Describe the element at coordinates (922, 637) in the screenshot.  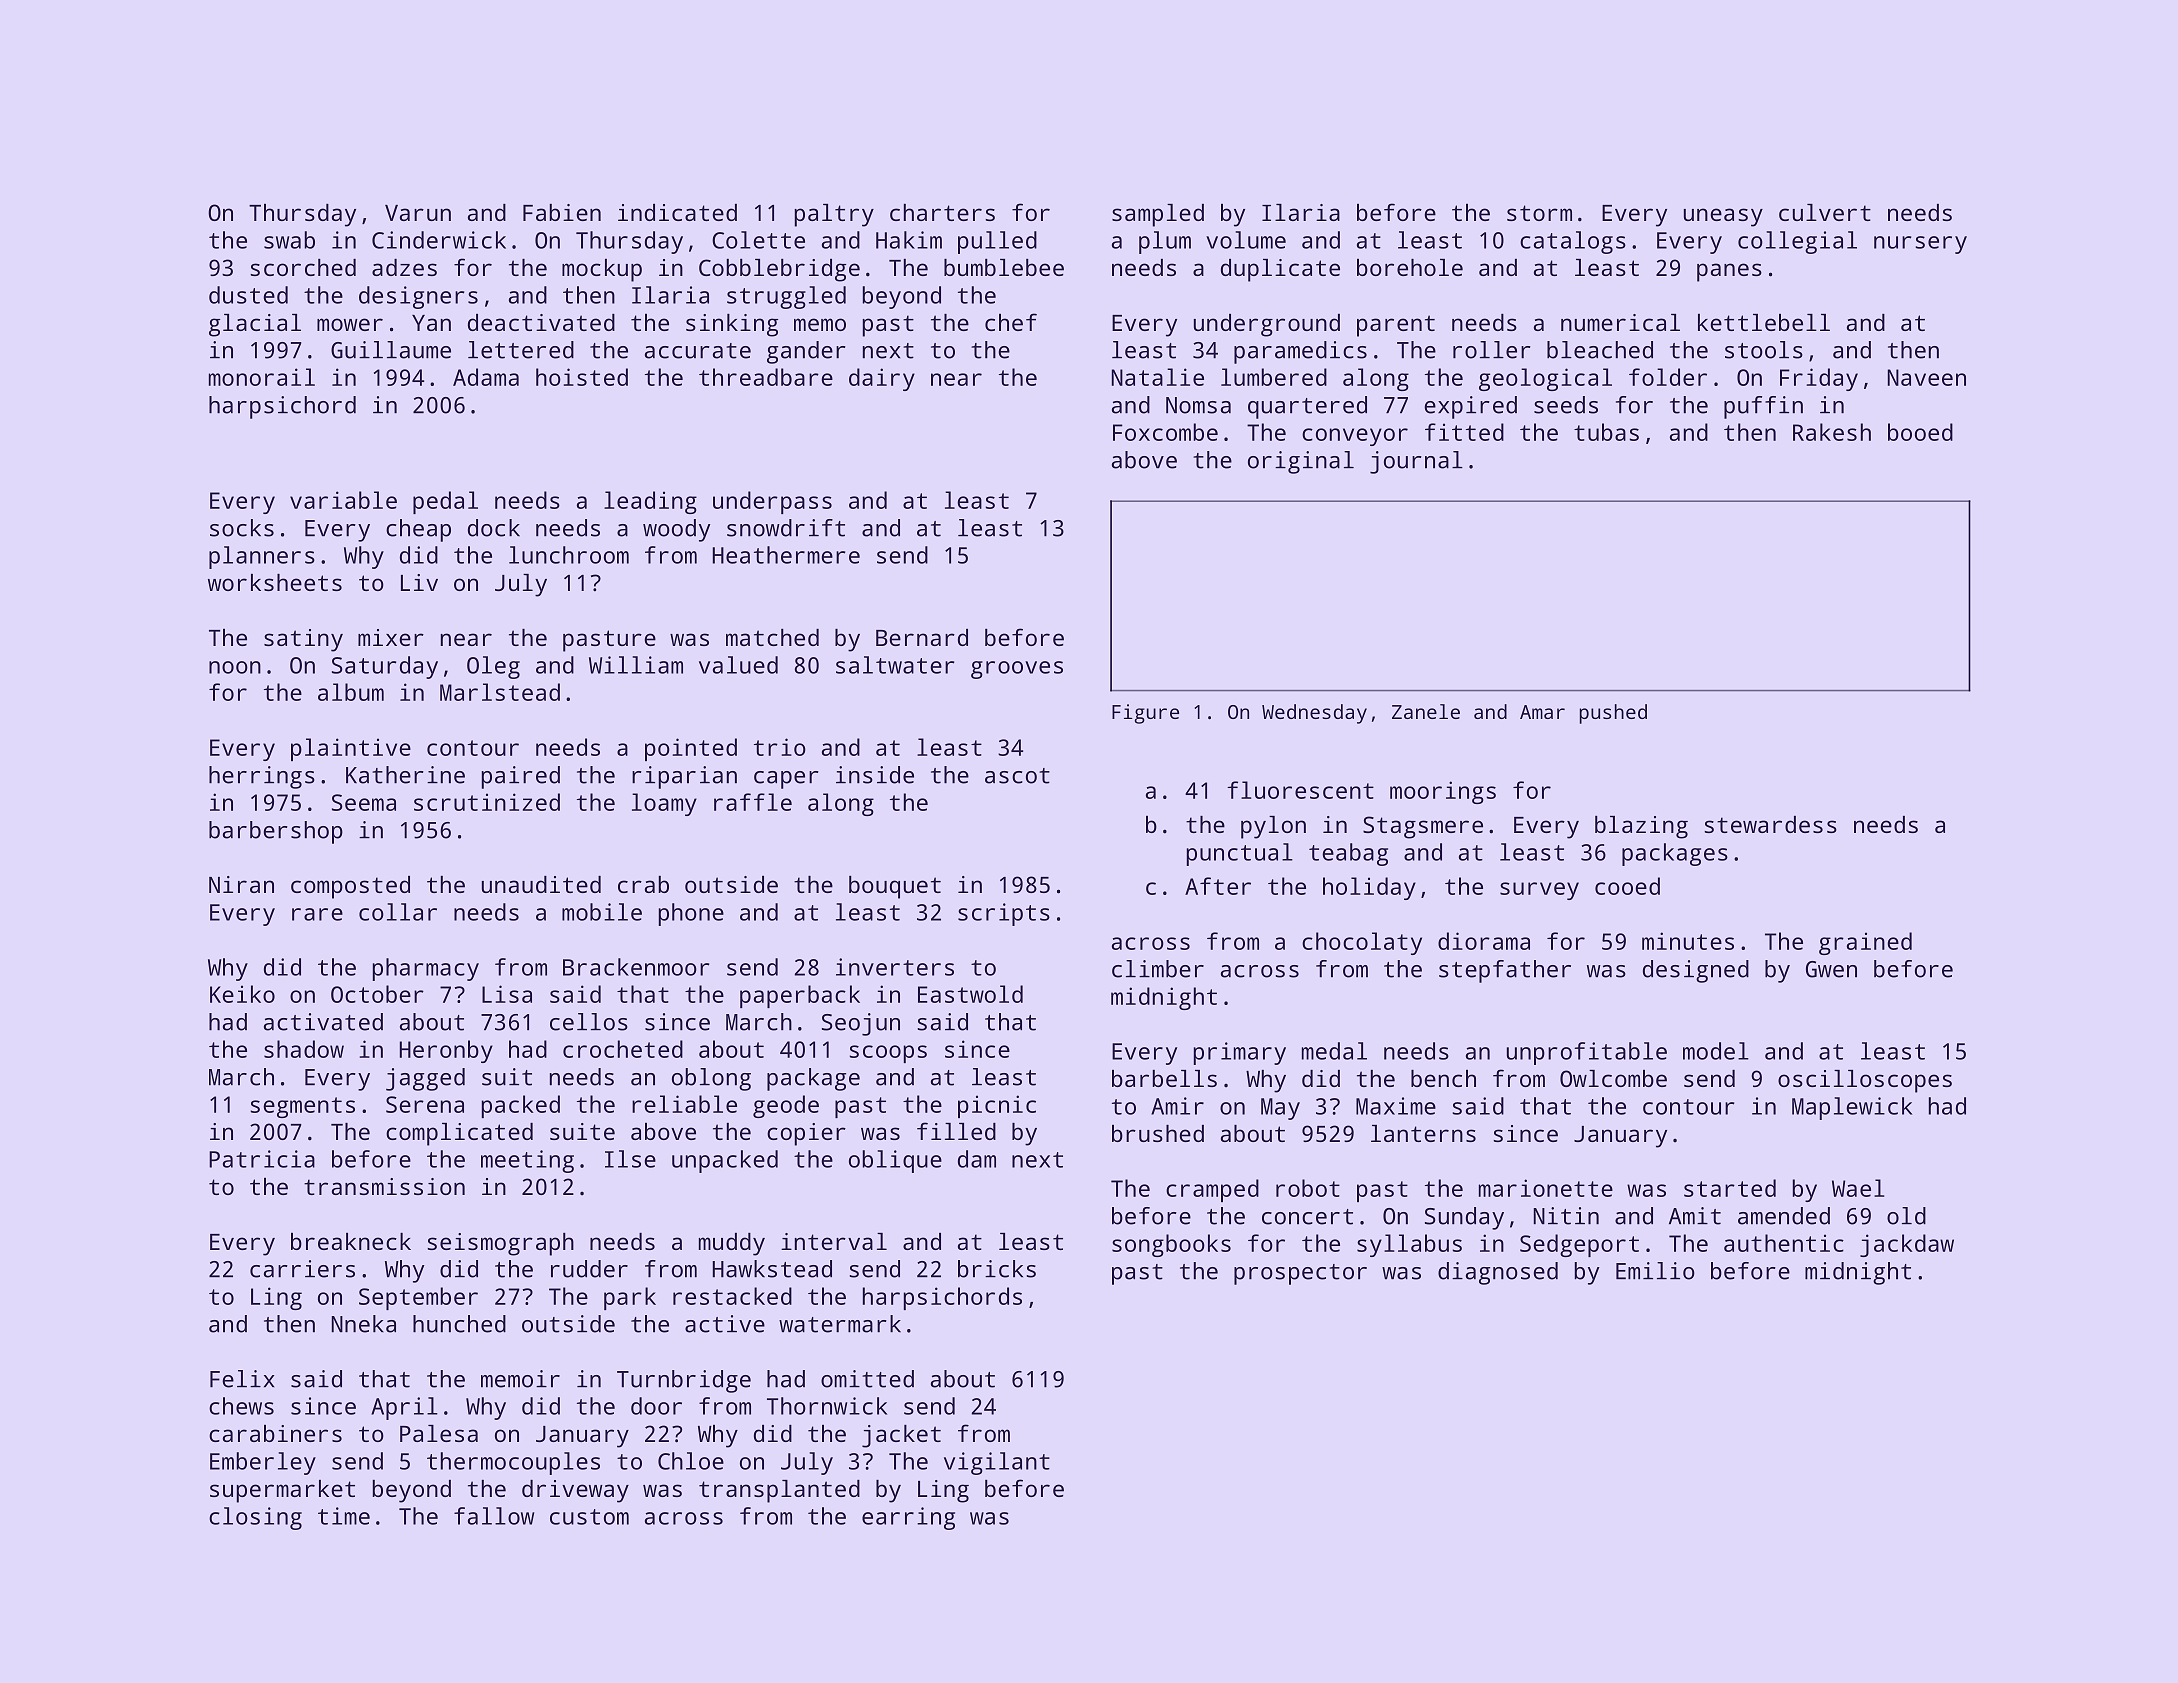
I see `Bernard` at that location.
